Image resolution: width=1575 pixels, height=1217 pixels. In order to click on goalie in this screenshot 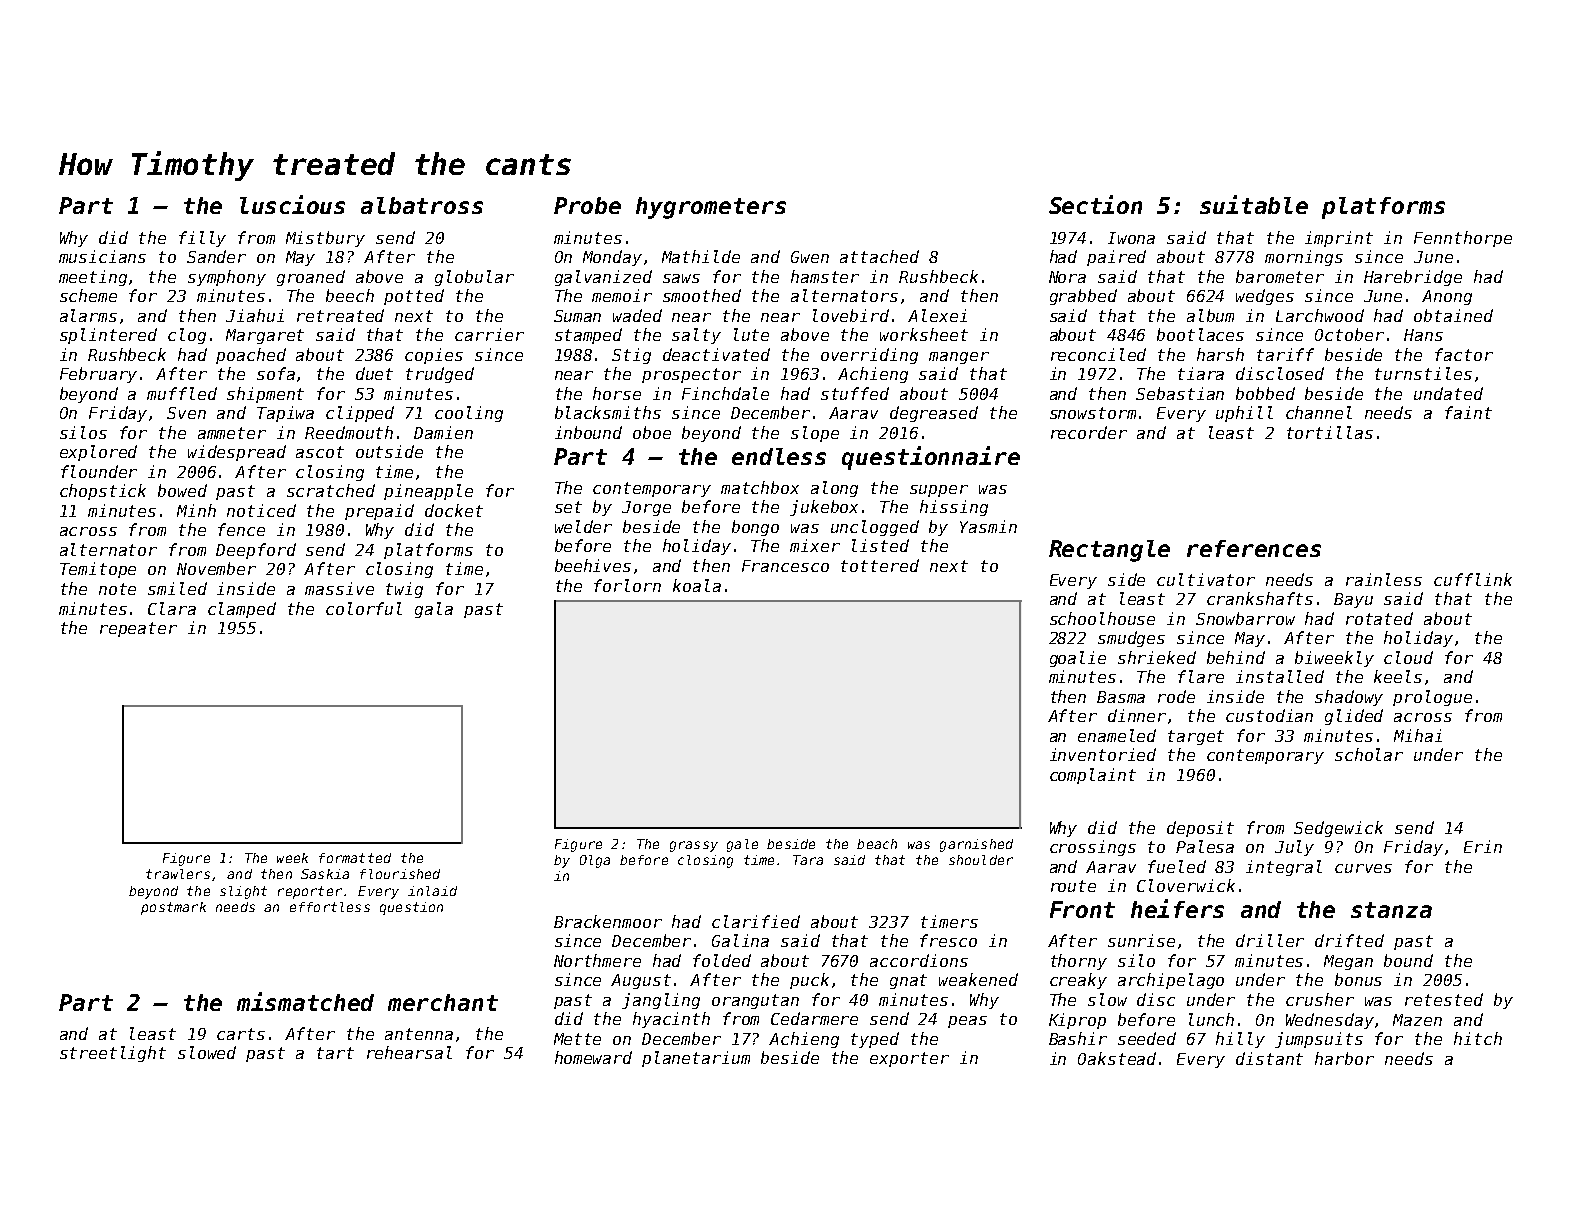, I will do `click(1078, 659)`.
